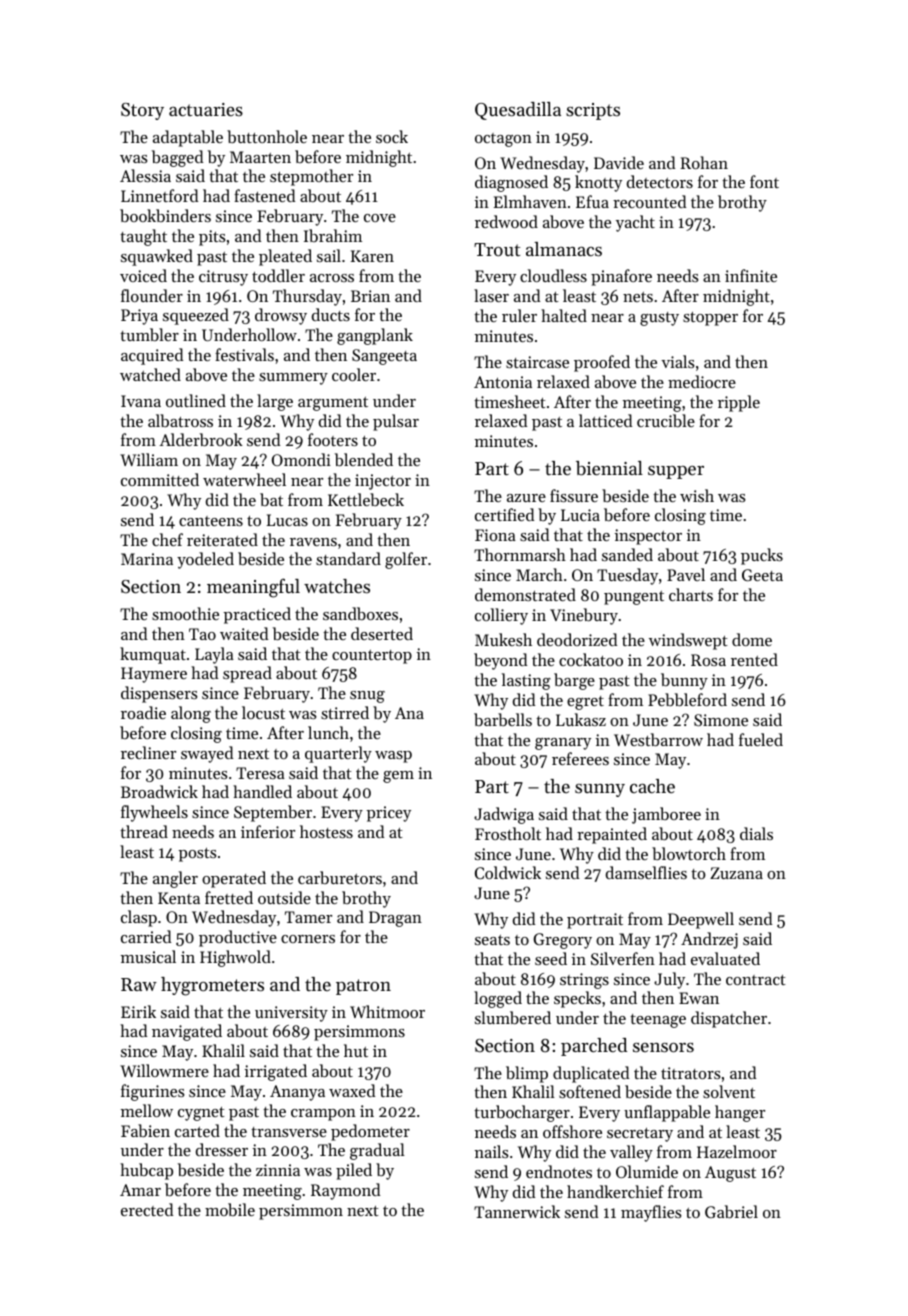  I want to click on summery, so click(293, 379).
